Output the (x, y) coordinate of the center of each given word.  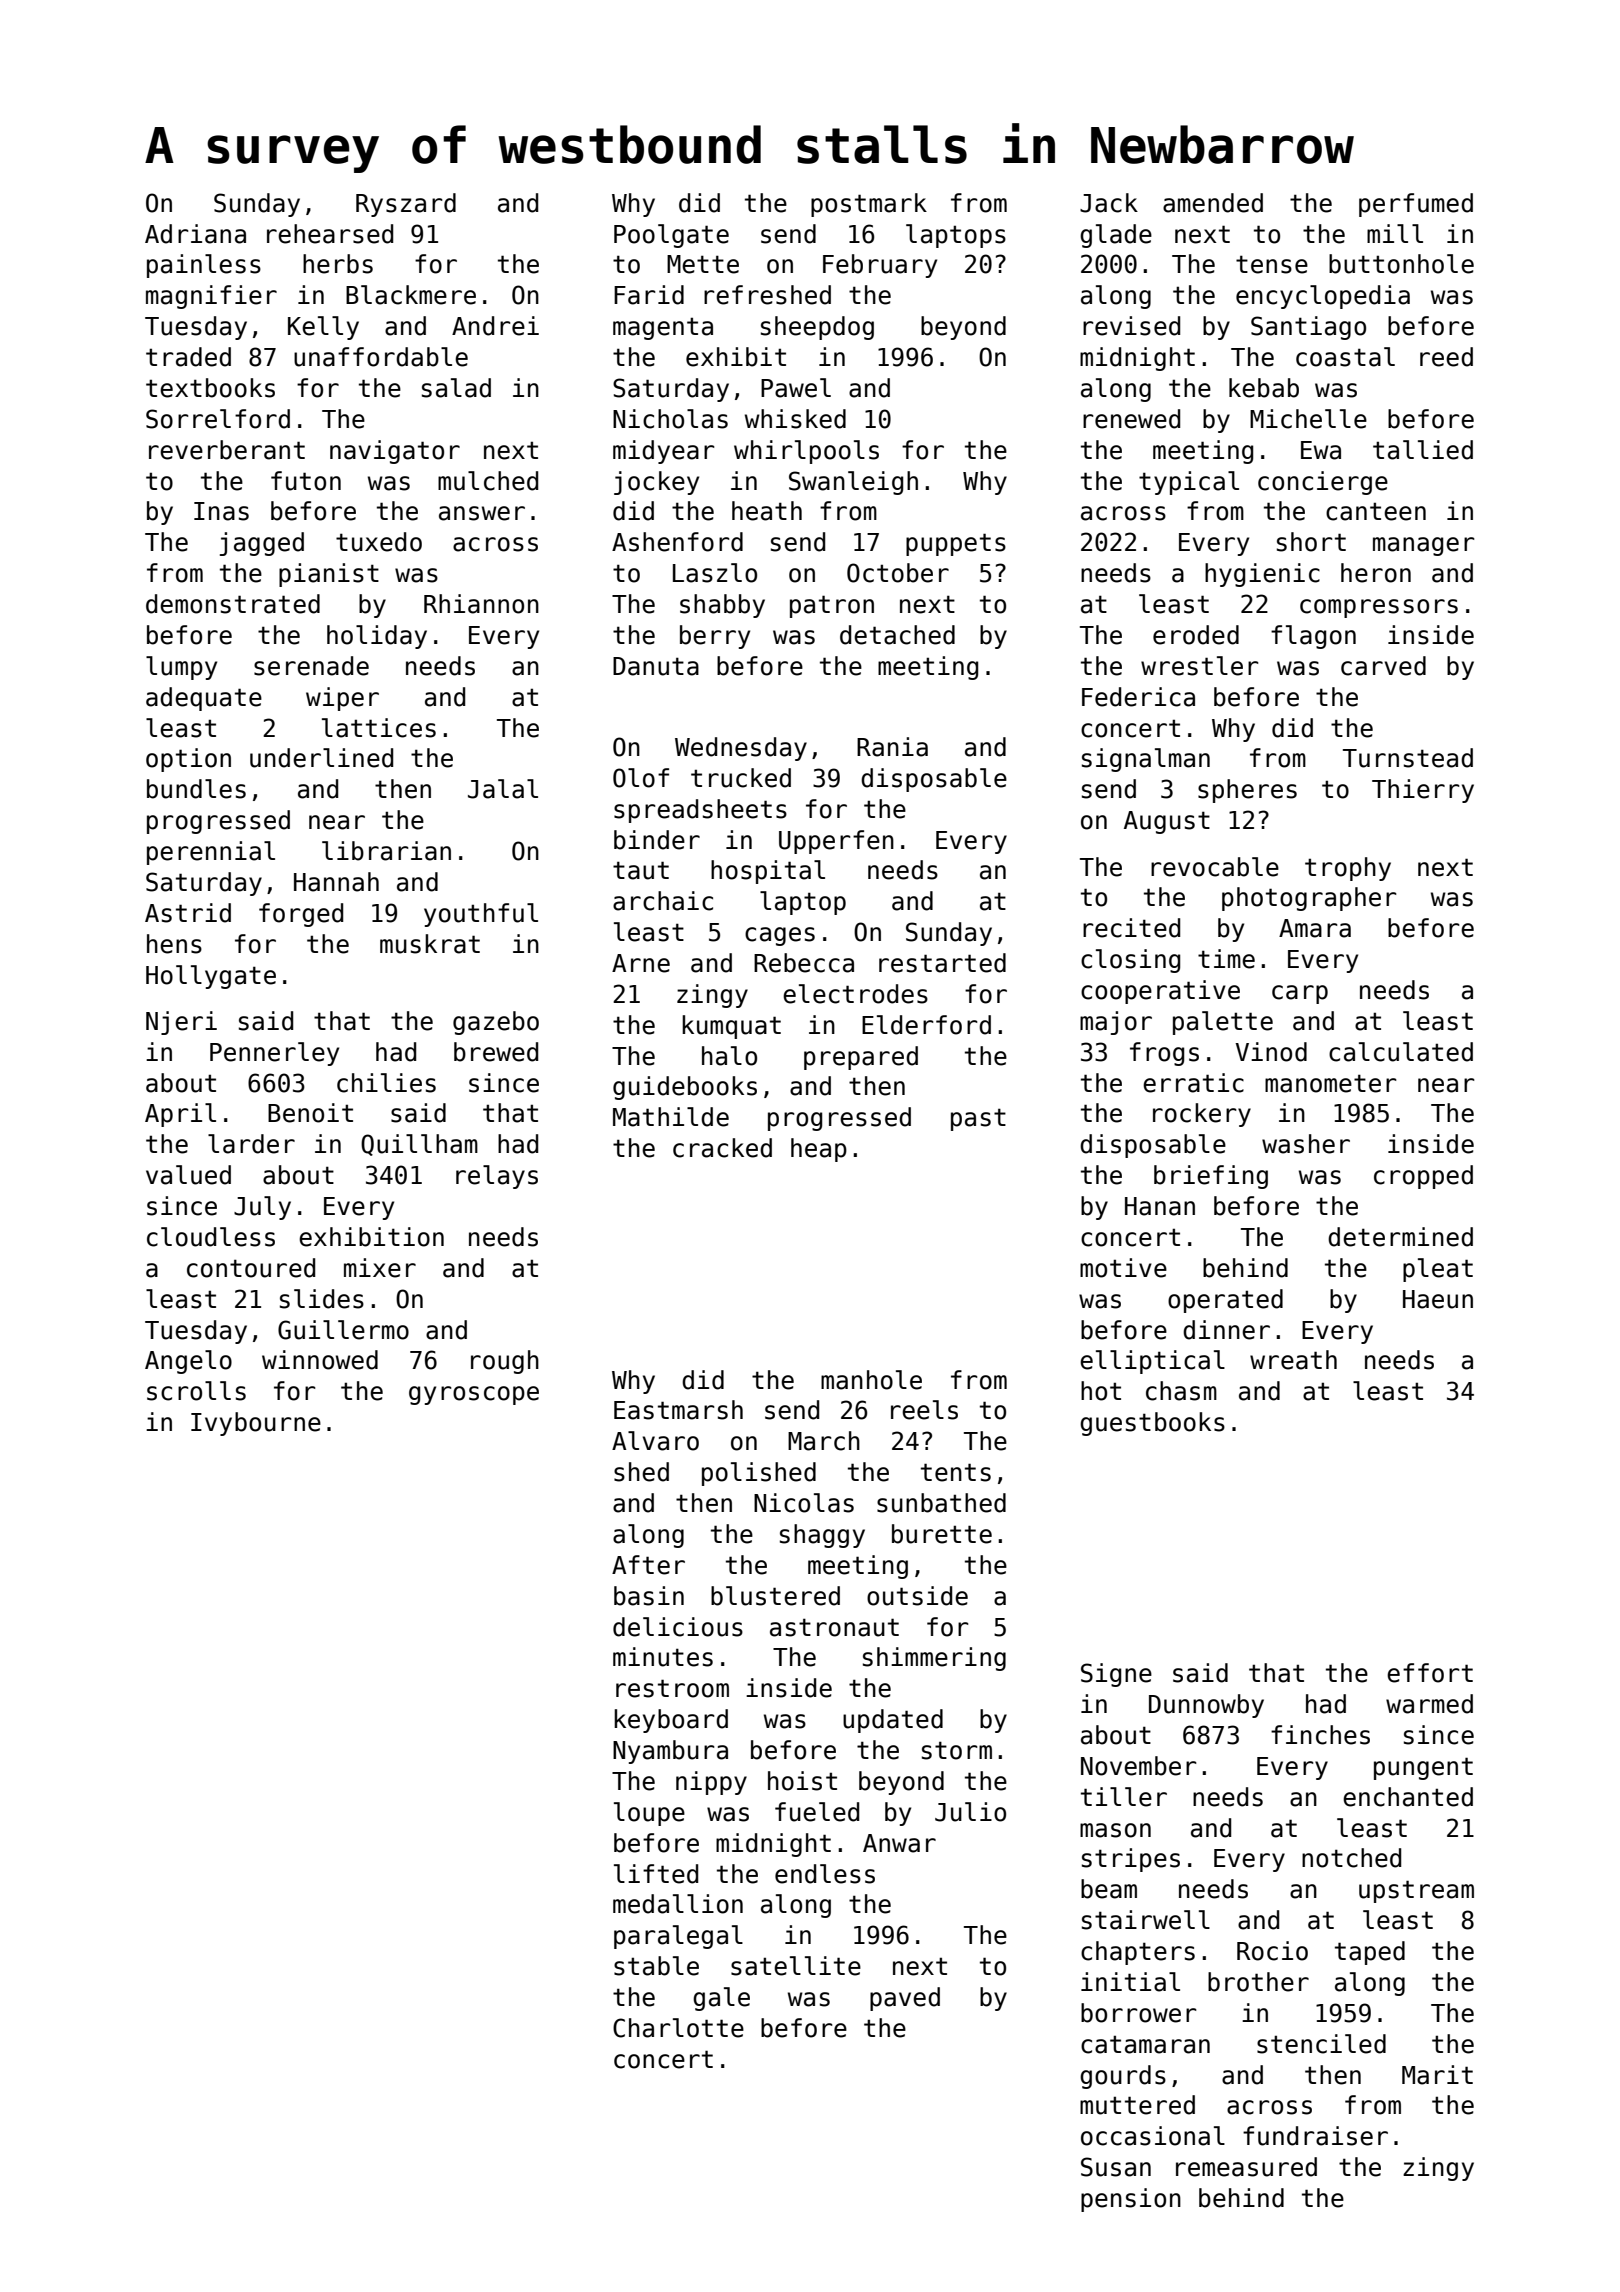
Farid (649, 295)
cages (780, 936)
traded (188, 357)
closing (1130, 961)
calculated (1401, 1052)
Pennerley (274, 1054)
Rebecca (804, 963)
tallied (1423, 450)
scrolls (196, 1391)
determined (1400, 1237)
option (188, 760)
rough (505, 1362)
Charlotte (678, 2028)
